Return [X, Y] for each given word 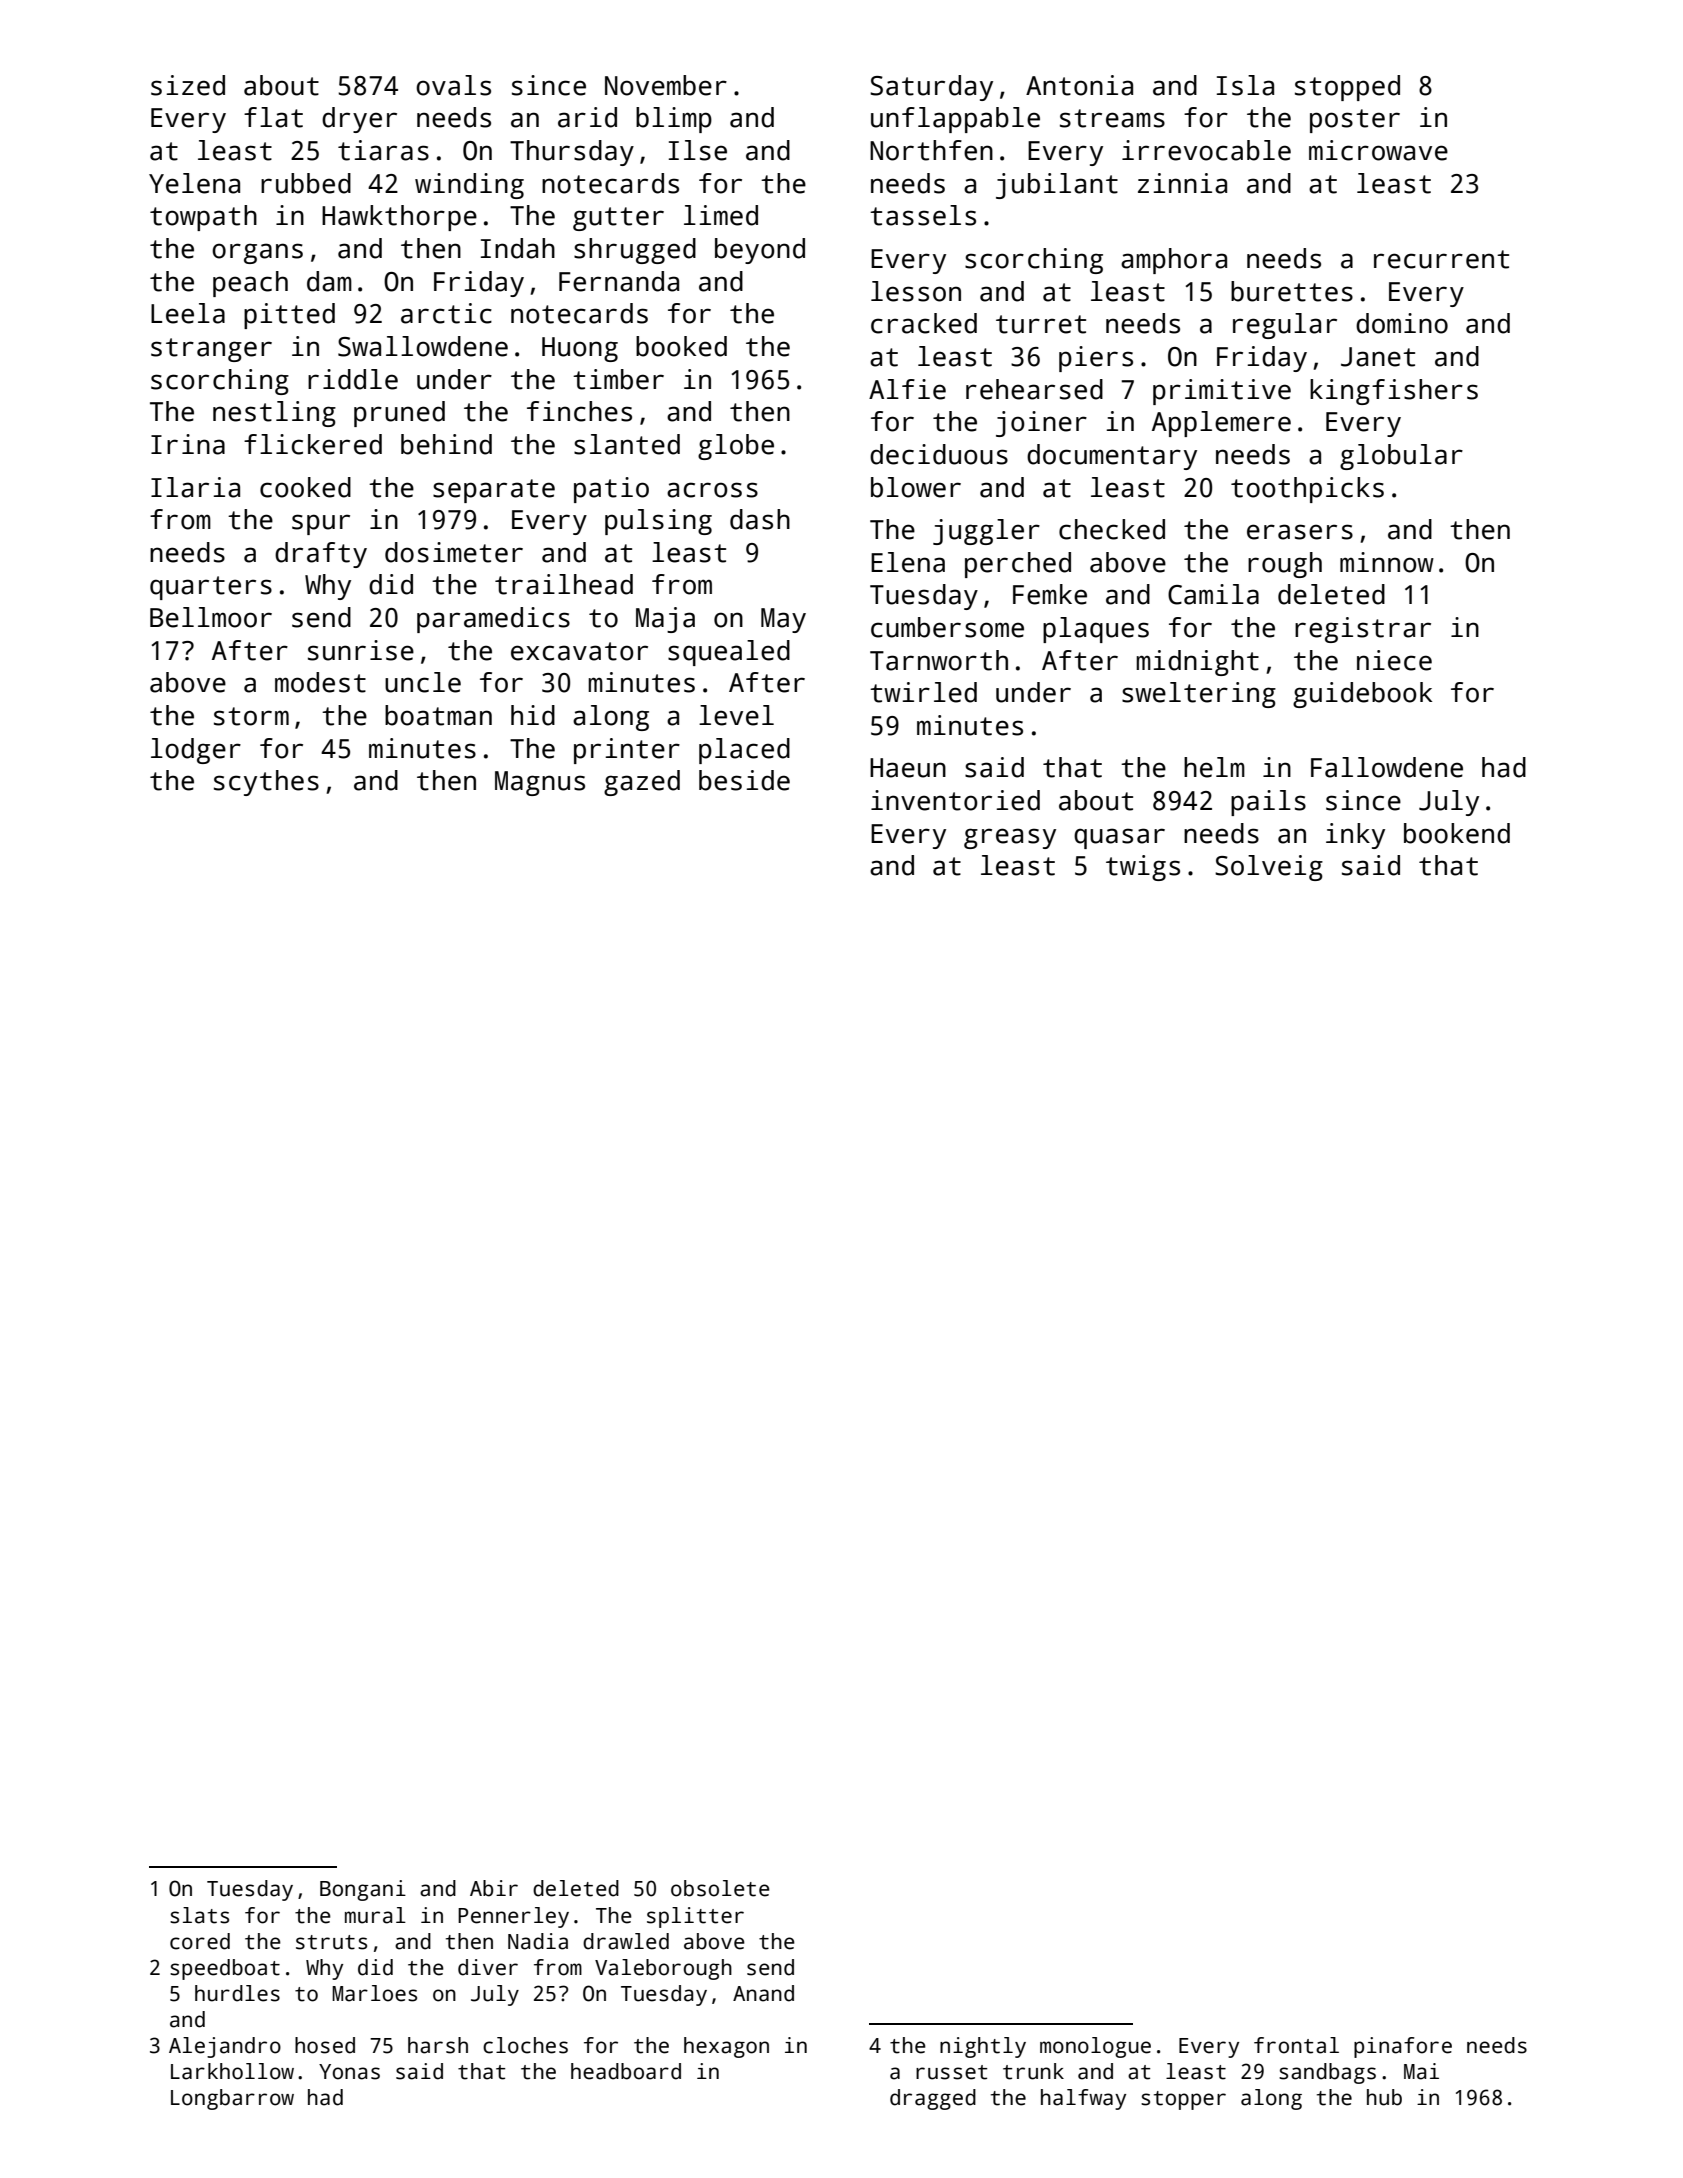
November [666, 85]
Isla [1245, 85]
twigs [1143, 868]
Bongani [363, 1890]
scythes [266, 783]
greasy [1010, 838]
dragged [933, 2099]
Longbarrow [232, 2099]
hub [1384, 2097]
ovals [453, 85]
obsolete [720, 1888]
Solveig [1269, 868]
